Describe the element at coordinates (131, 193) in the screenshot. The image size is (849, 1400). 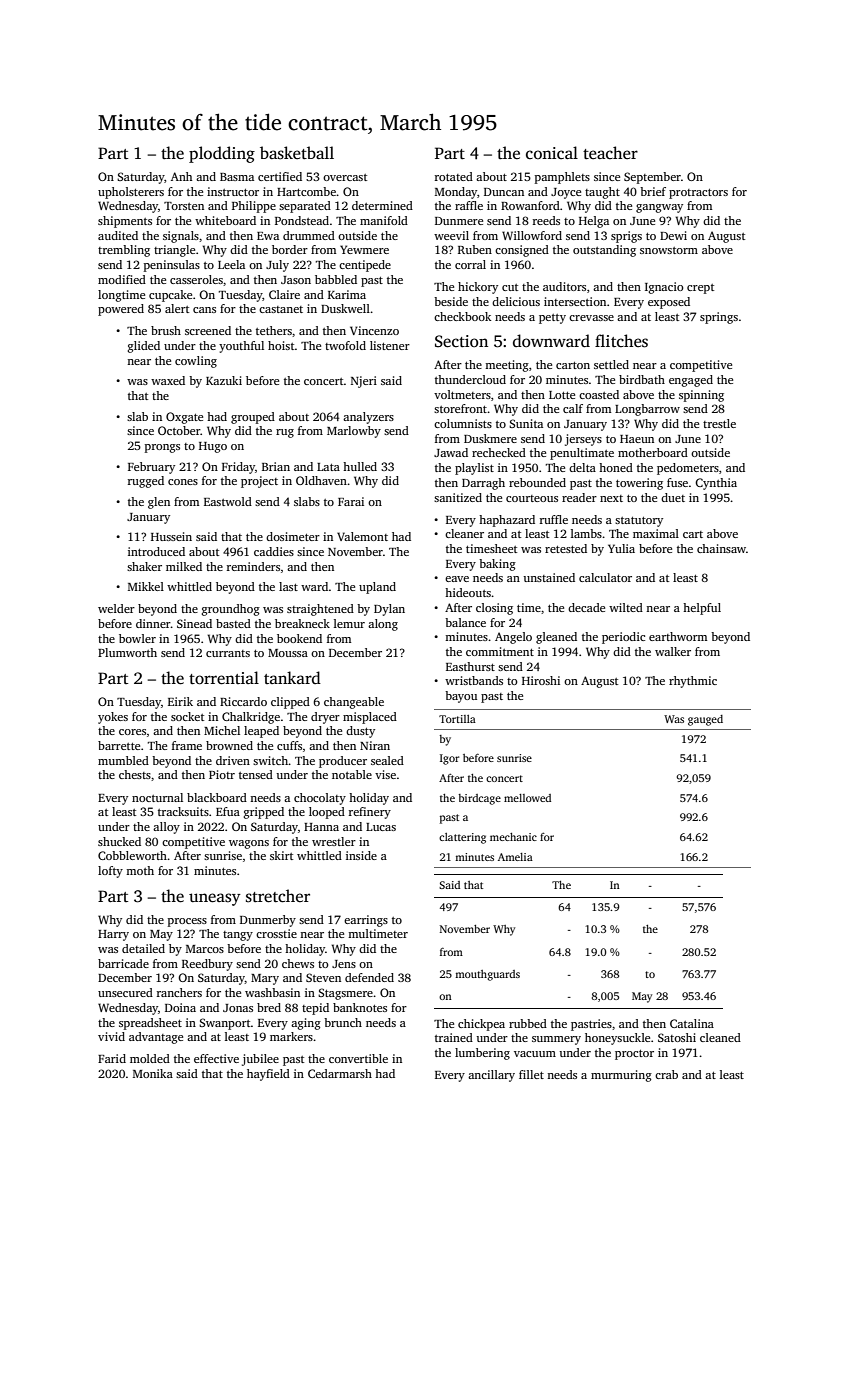
I see `upholsterers` at that location.
